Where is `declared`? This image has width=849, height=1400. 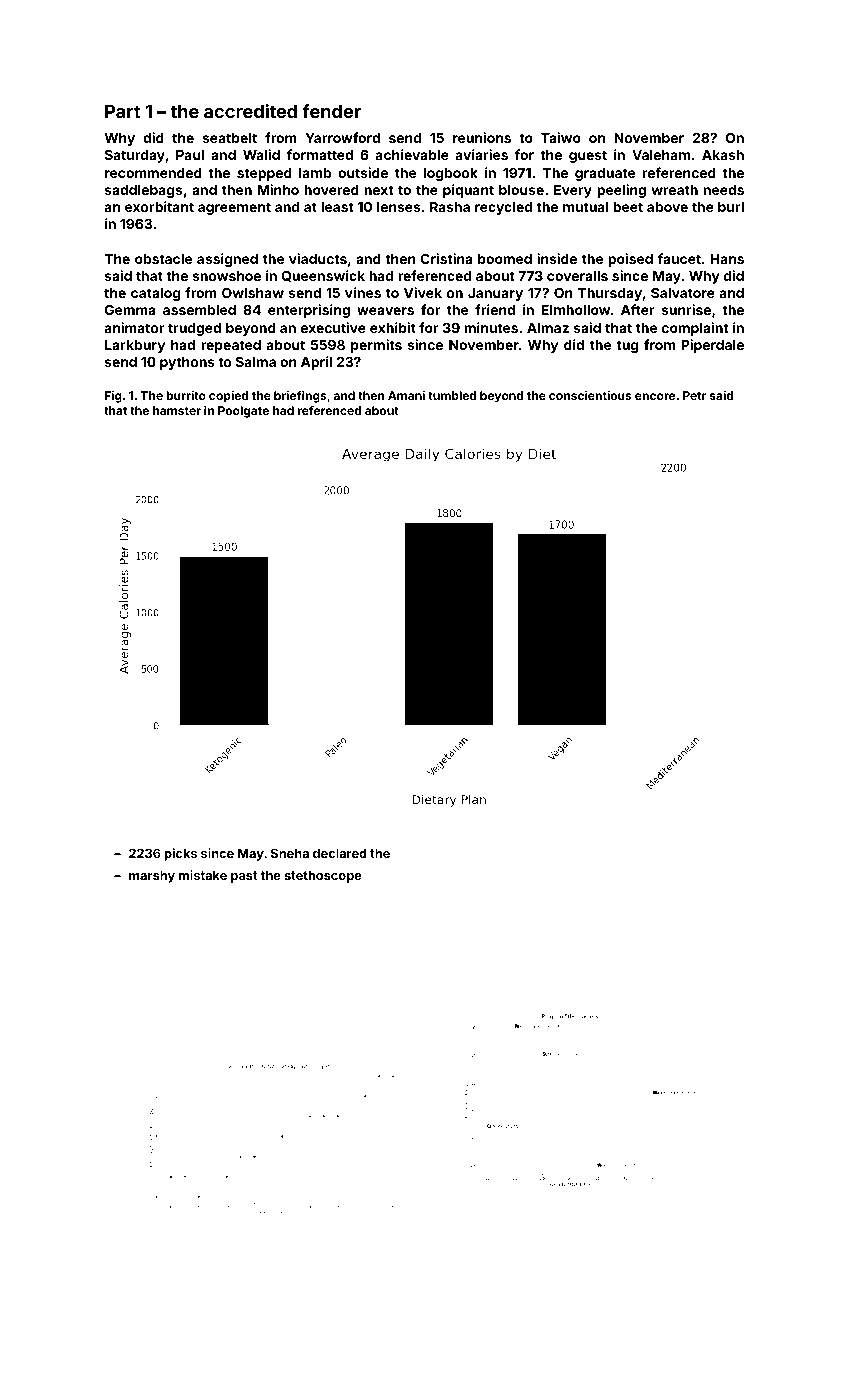
declared is located at coordinates (339, 853).
